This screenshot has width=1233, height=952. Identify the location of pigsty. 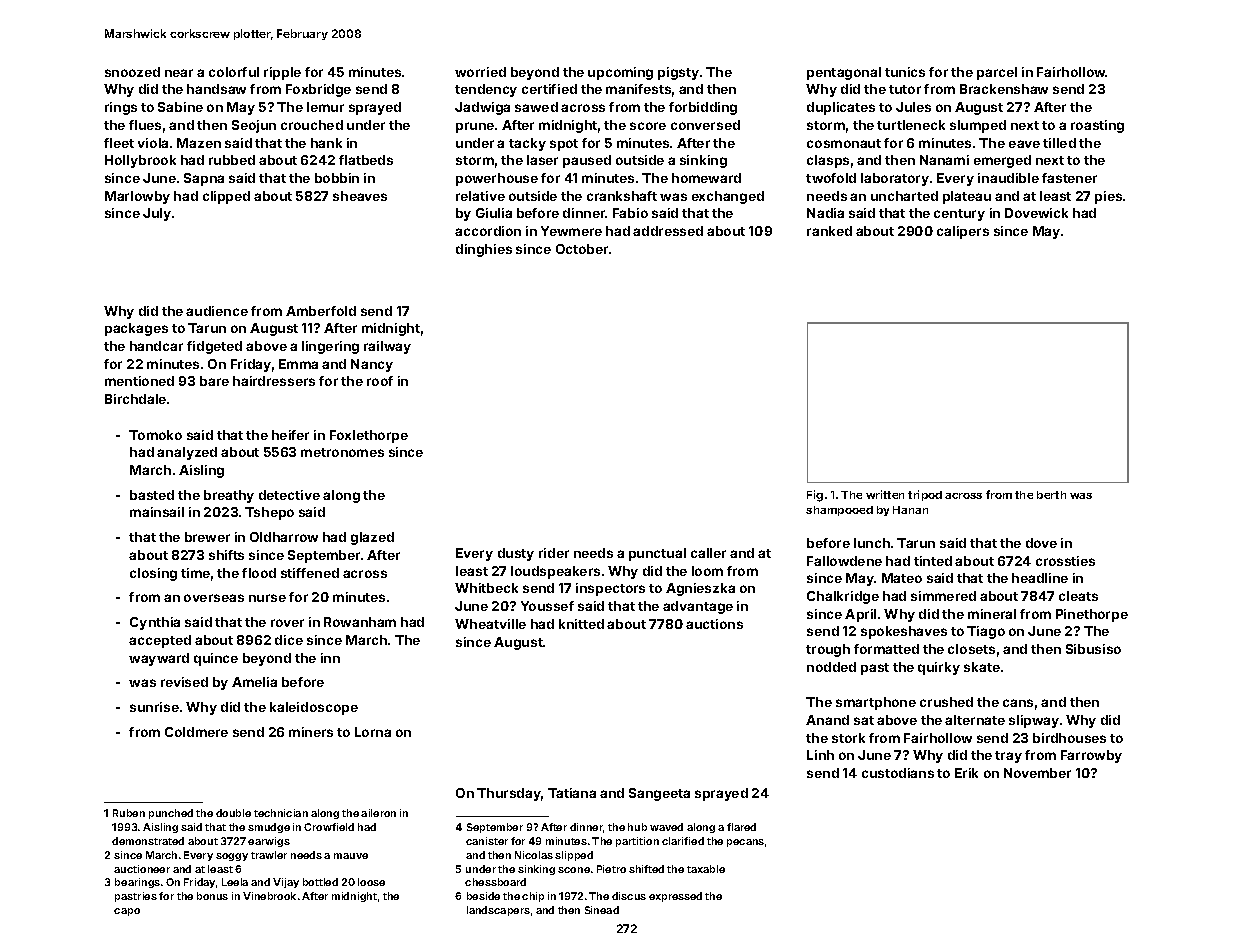
(678, 73).
